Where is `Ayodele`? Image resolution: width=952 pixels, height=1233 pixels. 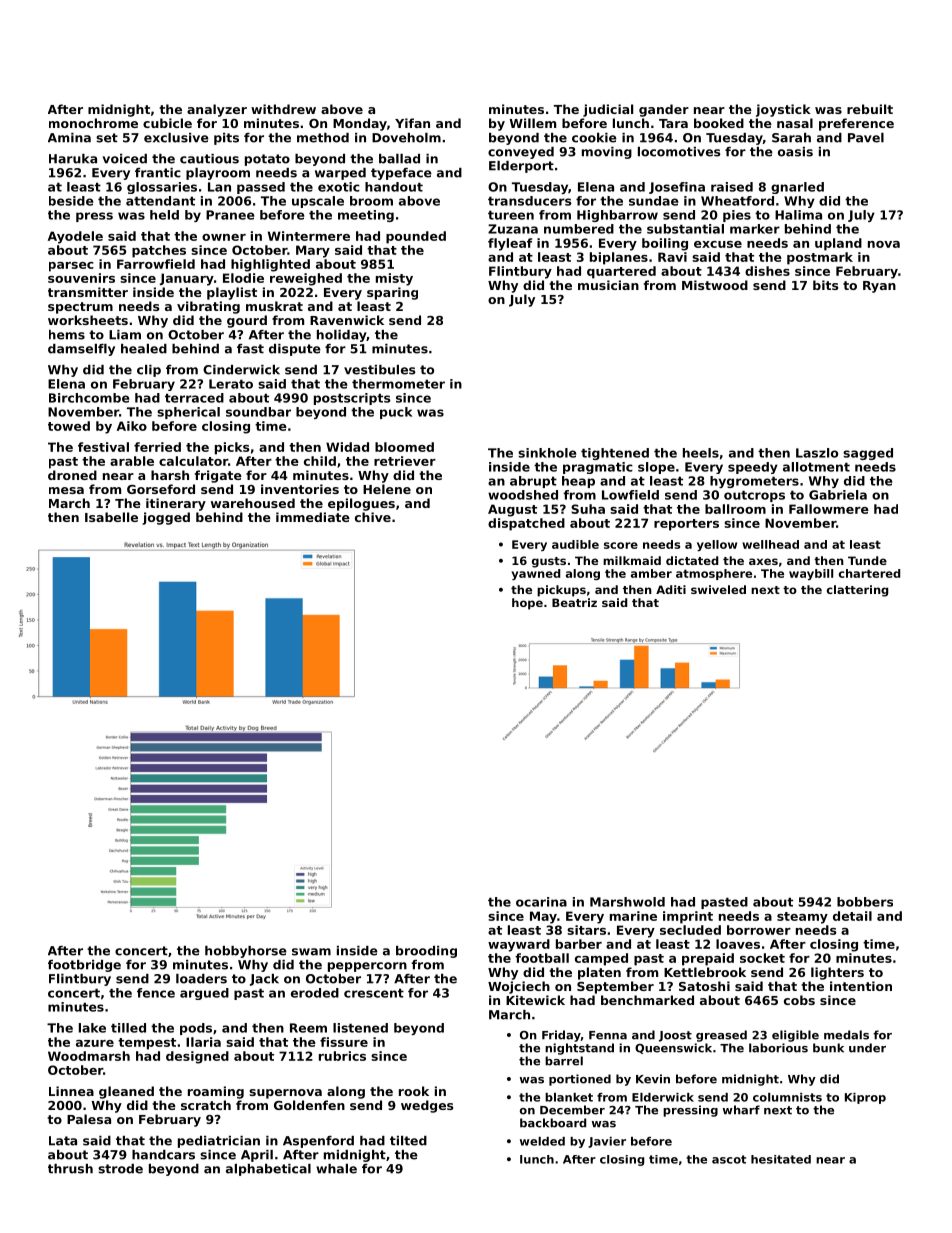
Ayodele is located at coordinates (75, 237).
